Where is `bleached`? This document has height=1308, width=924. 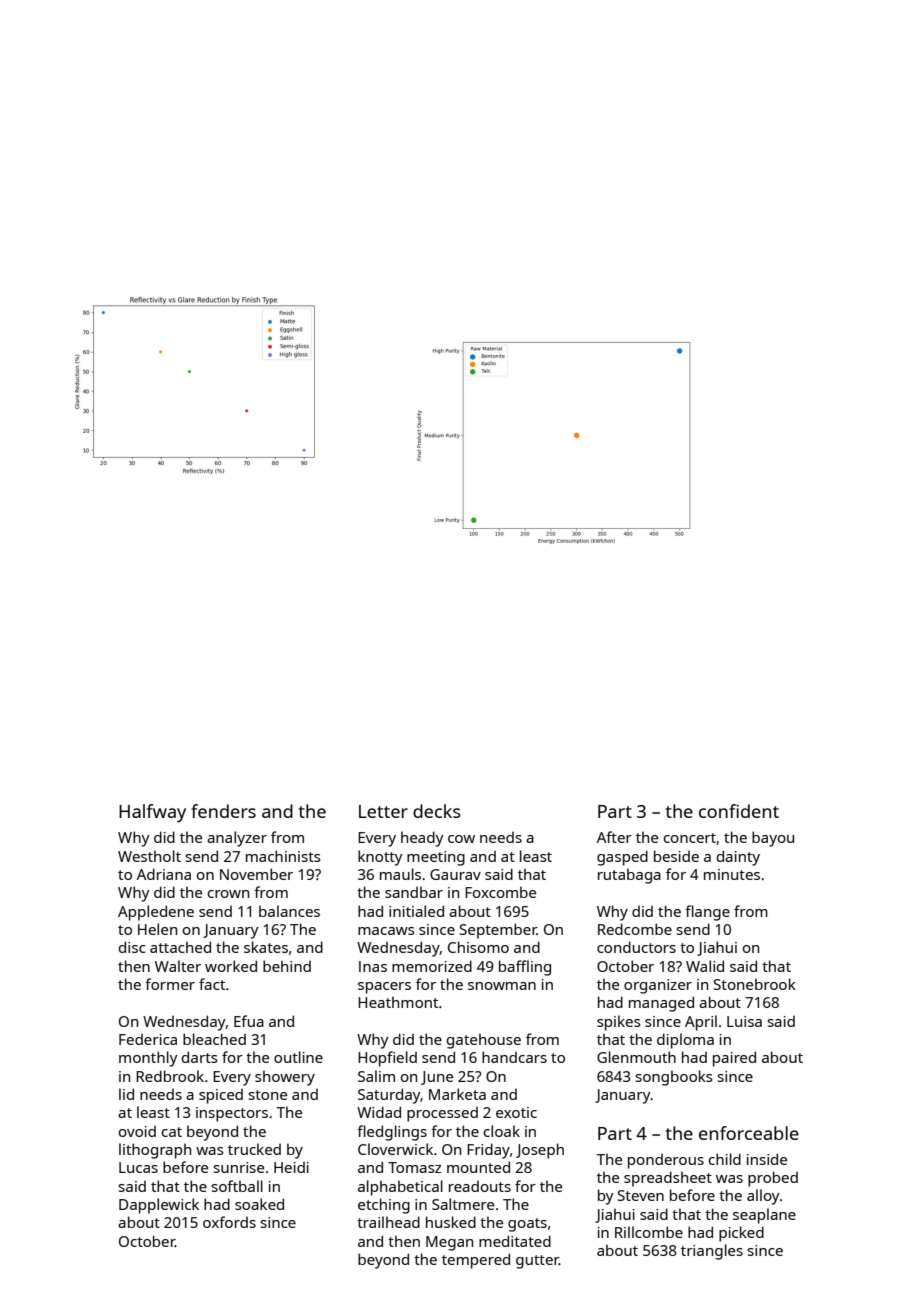 bleached is located at coordinates (214, 1039).
